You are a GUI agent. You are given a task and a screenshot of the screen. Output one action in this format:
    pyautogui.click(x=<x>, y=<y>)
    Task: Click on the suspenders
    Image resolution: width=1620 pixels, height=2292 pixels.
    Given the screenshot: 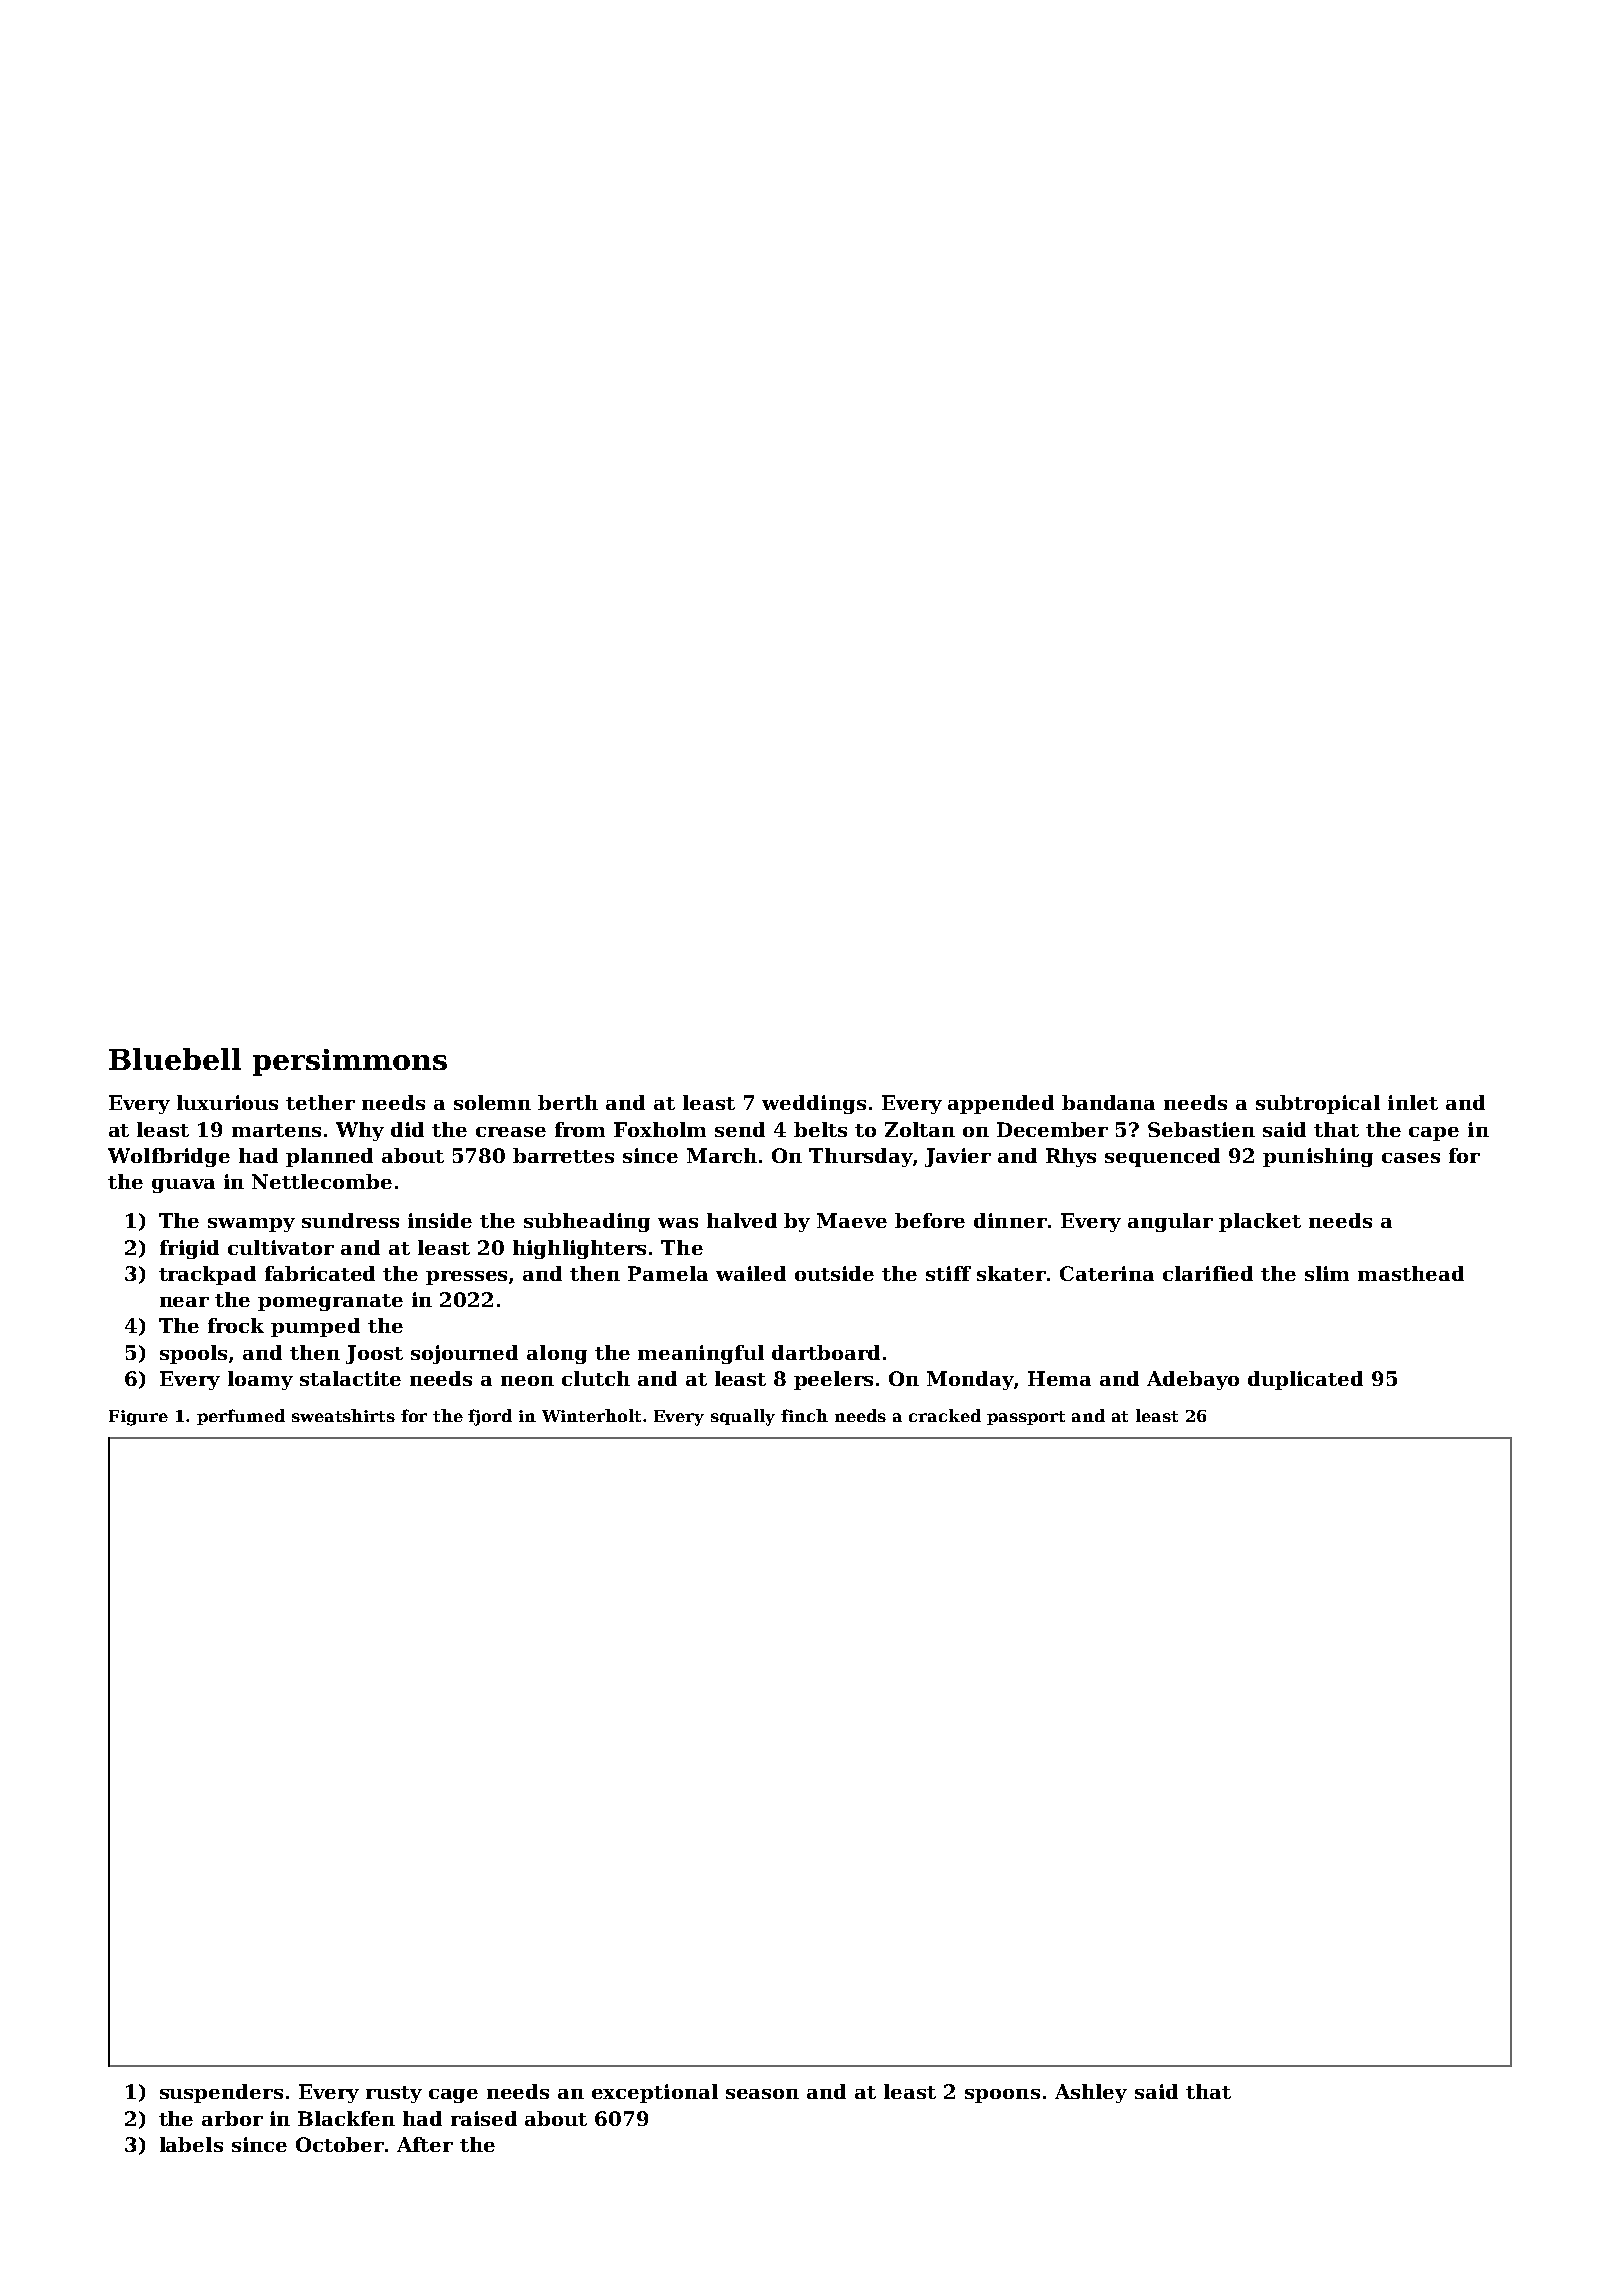 What is the action you would take?
    pyautogui.click(x=221, y=2093)
